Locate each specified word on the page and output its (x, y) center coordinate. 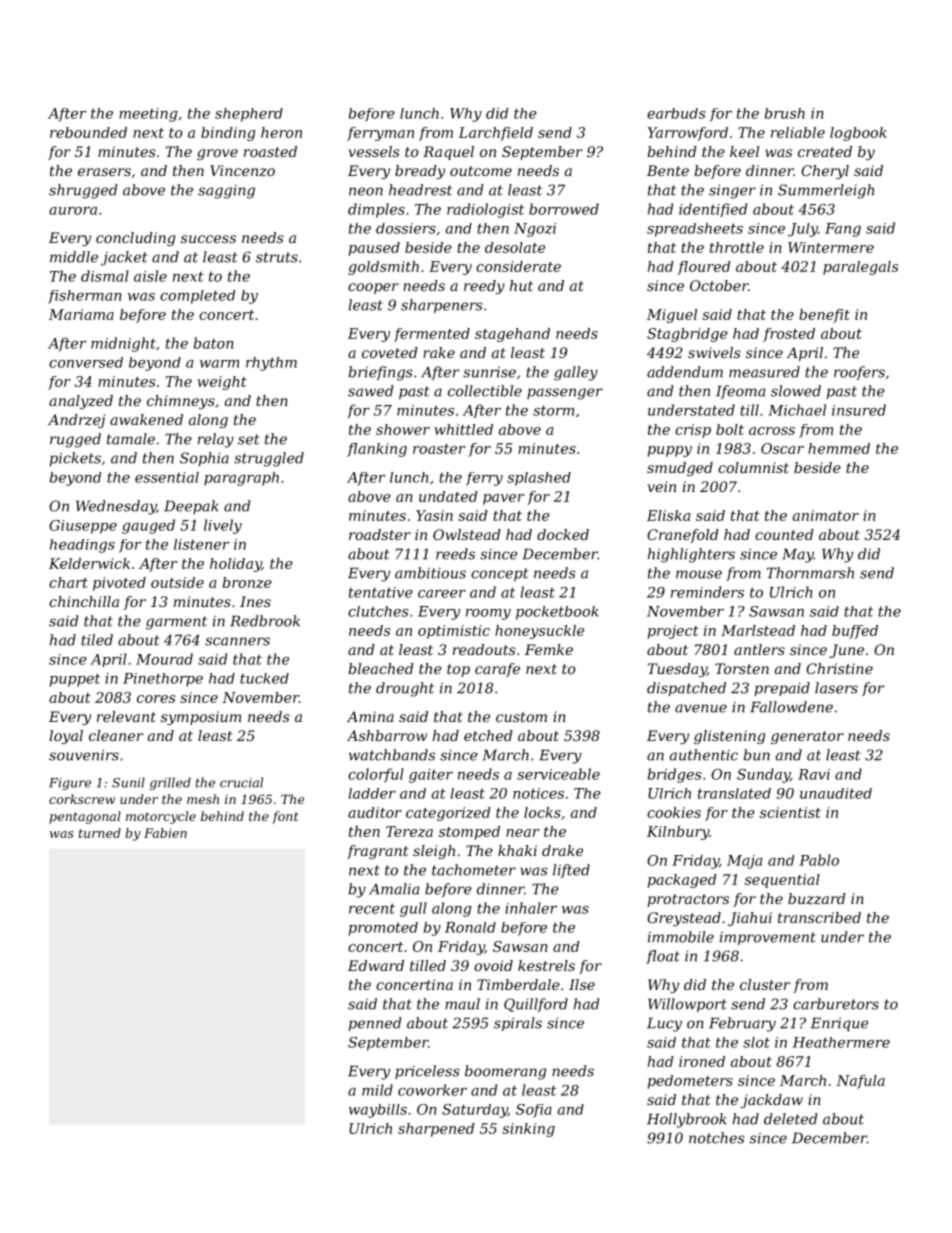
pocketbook (557, 613)
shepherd (249, 115)
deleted (790, 1119)
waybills (378, 1111)
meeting (148, 115)
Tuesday (677, 670)
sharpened (436, 1130)
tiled (97, 640)
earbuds (676, 113)
